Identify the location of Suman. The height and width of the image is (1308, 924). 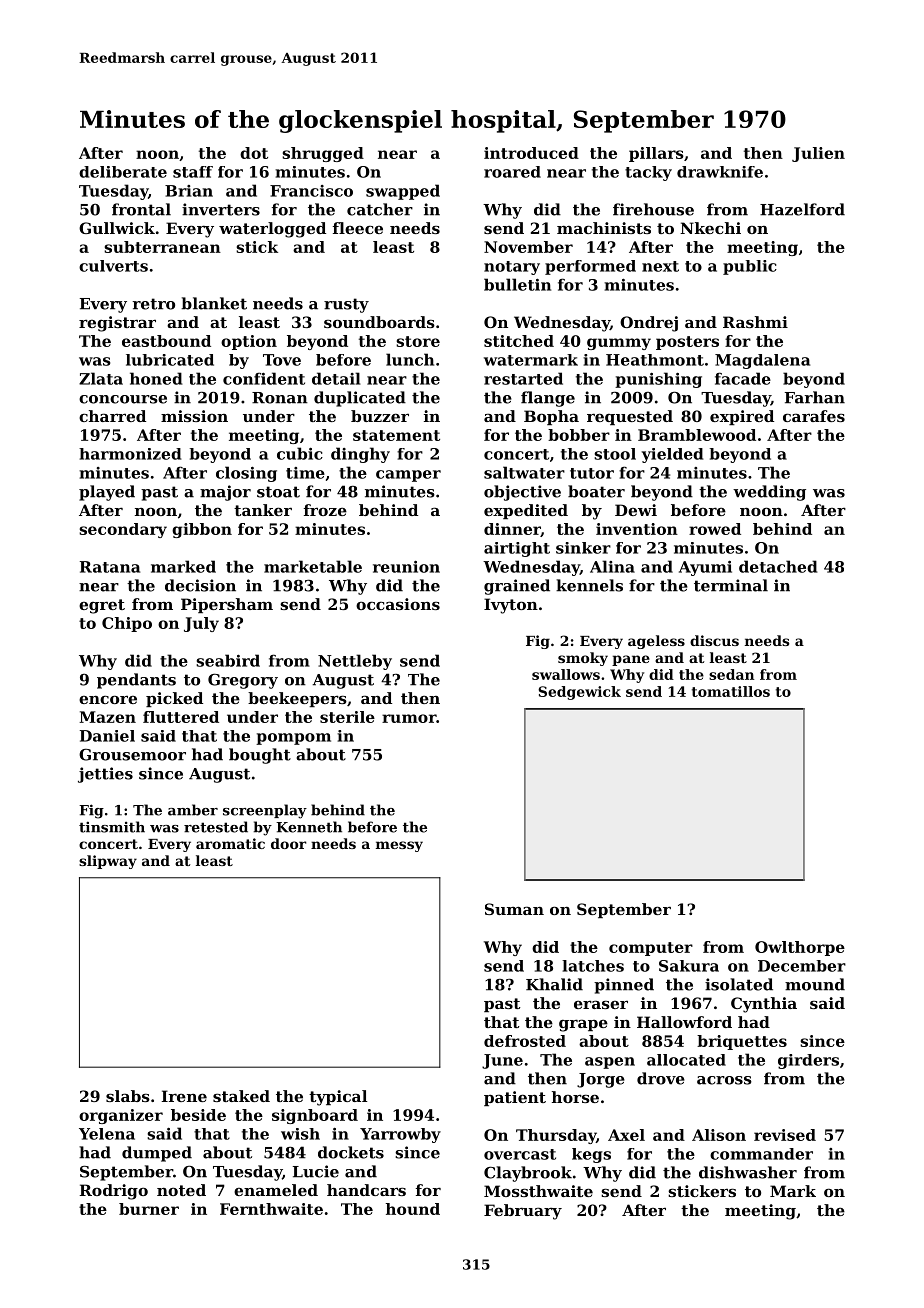
(514, 909).
